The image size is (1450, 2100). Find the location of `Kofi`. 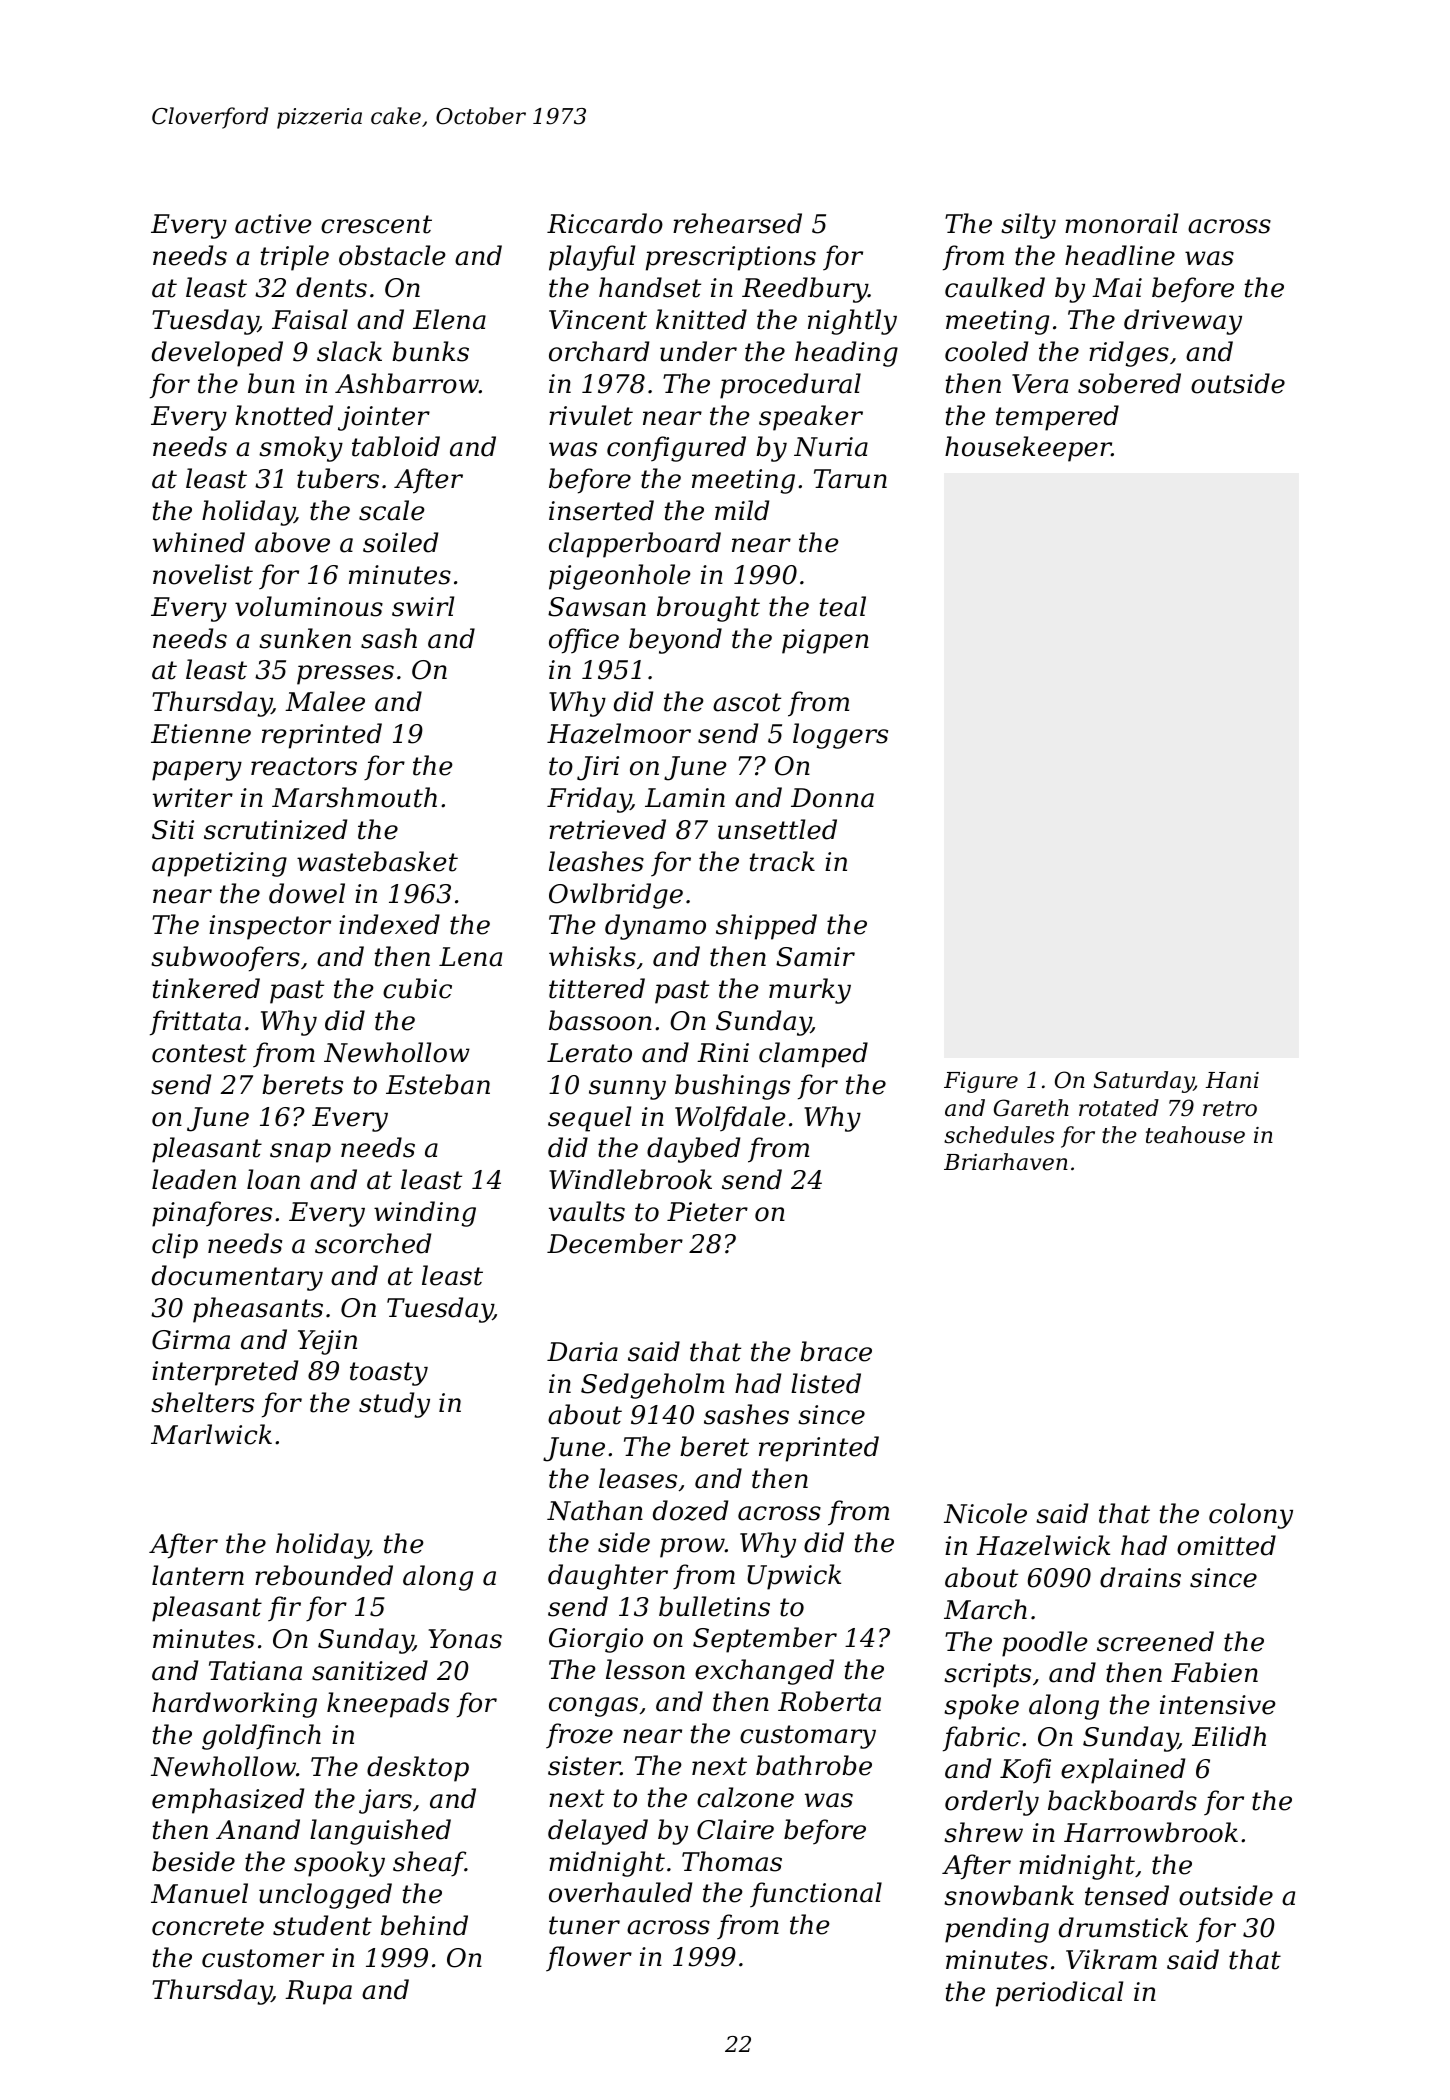

Kofi is located at coordinates (1025, 1771).
